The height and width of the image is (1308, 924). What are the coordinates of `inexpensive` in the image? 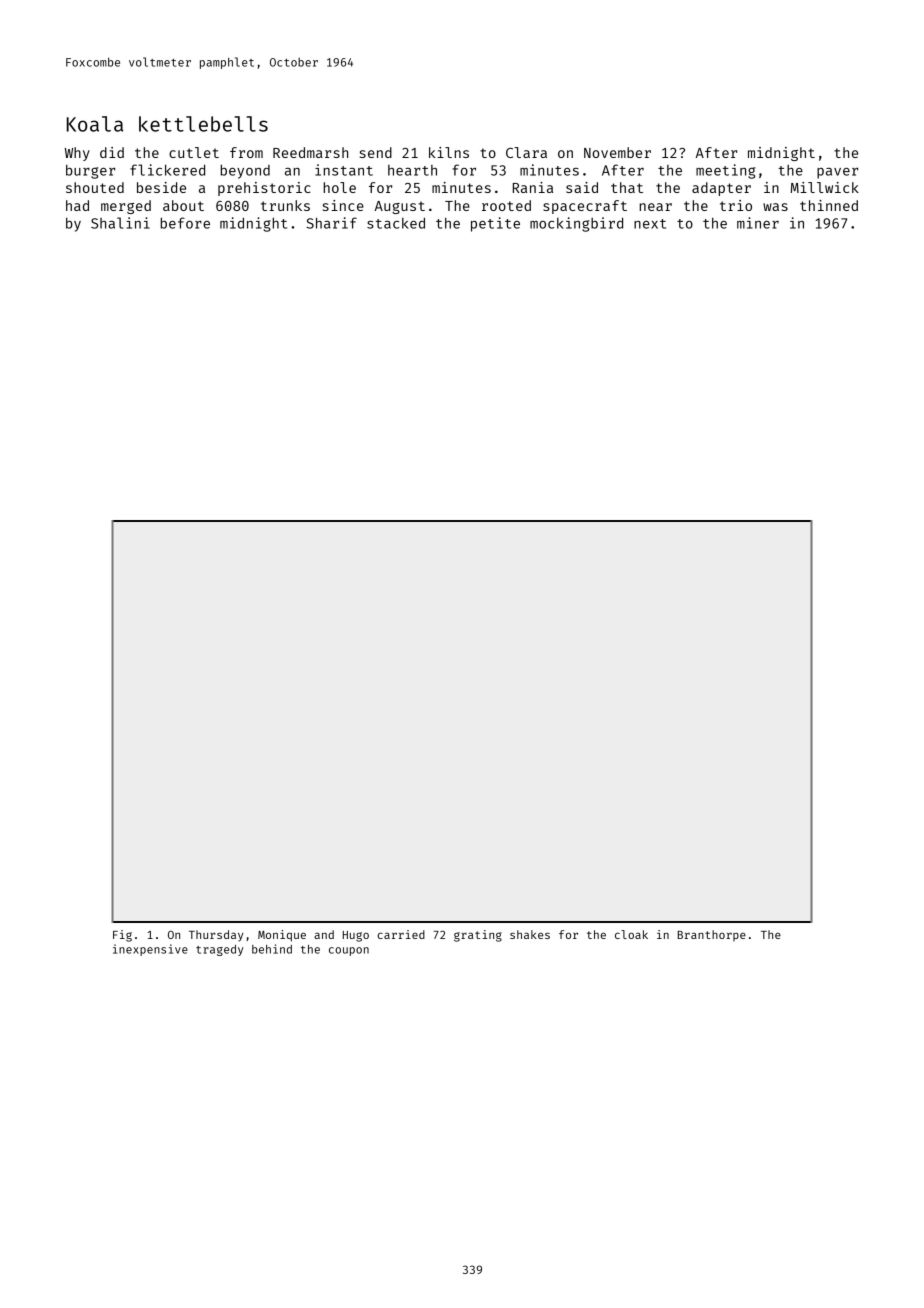 It's located at (150, 950).
